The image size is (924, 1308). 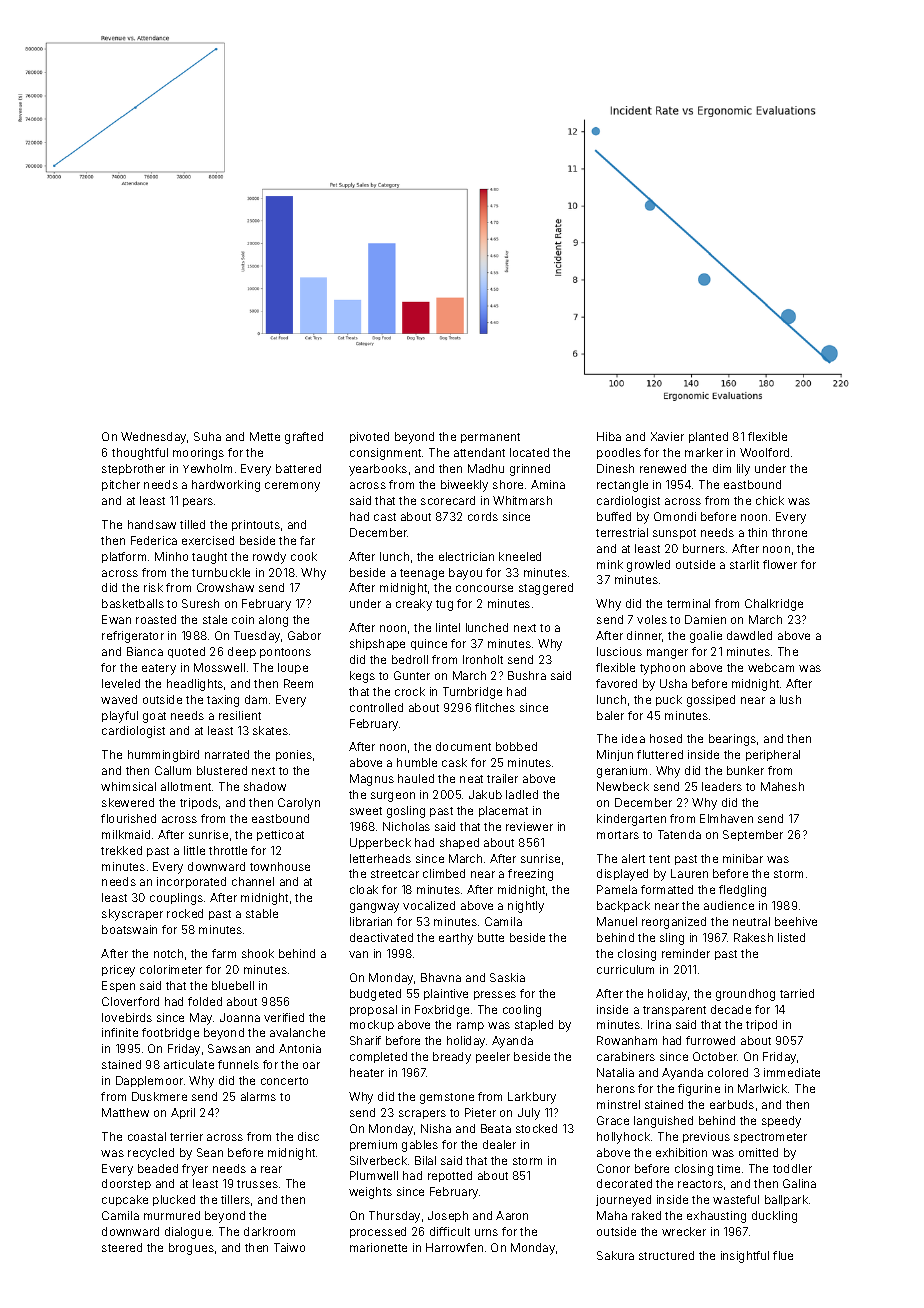 I want to click on hollyhock, so click(x=623, y=1138).
